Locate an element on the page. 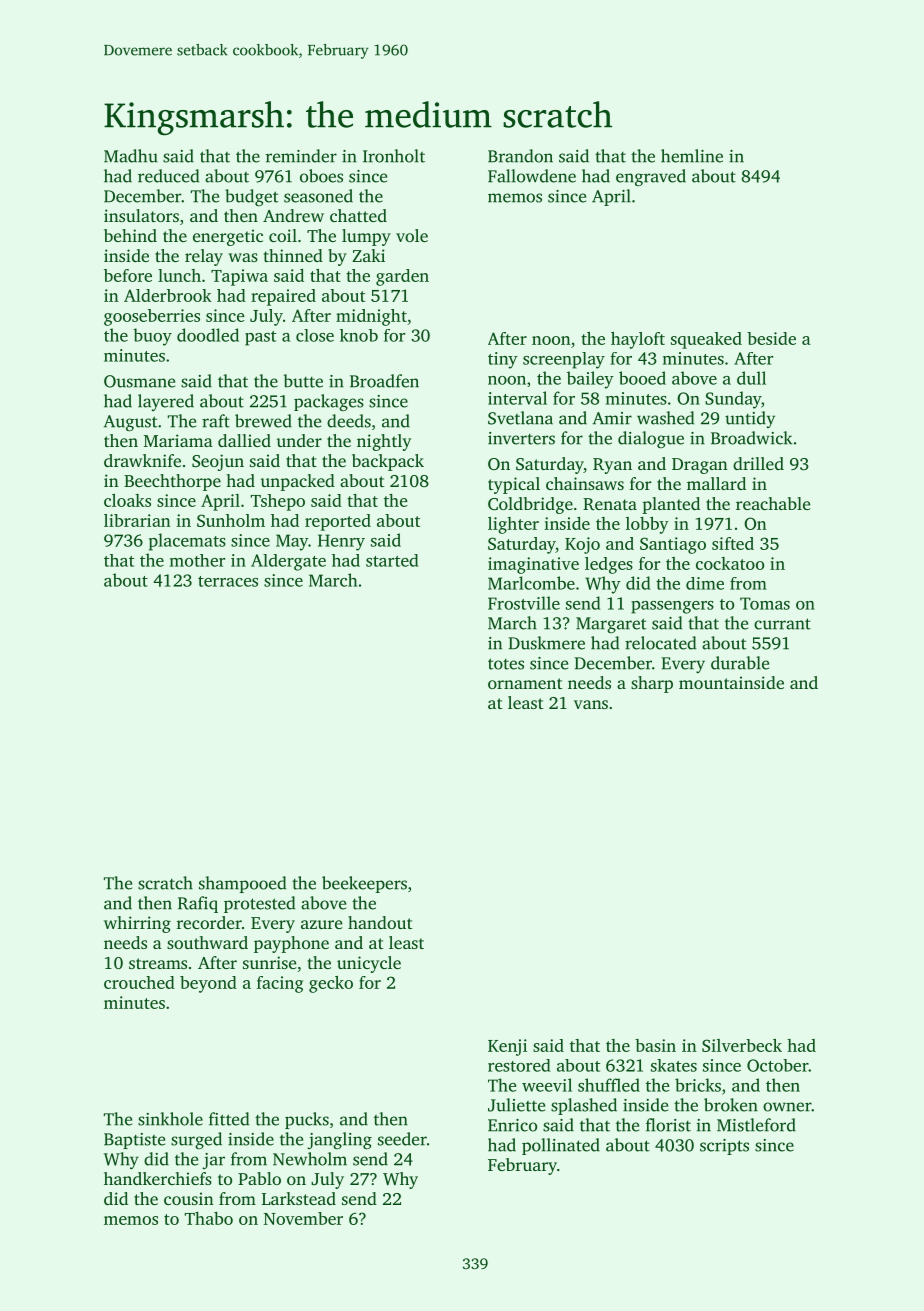 The height and width of the page is (1311, 924). vans is located at coordinates (591, 704).
